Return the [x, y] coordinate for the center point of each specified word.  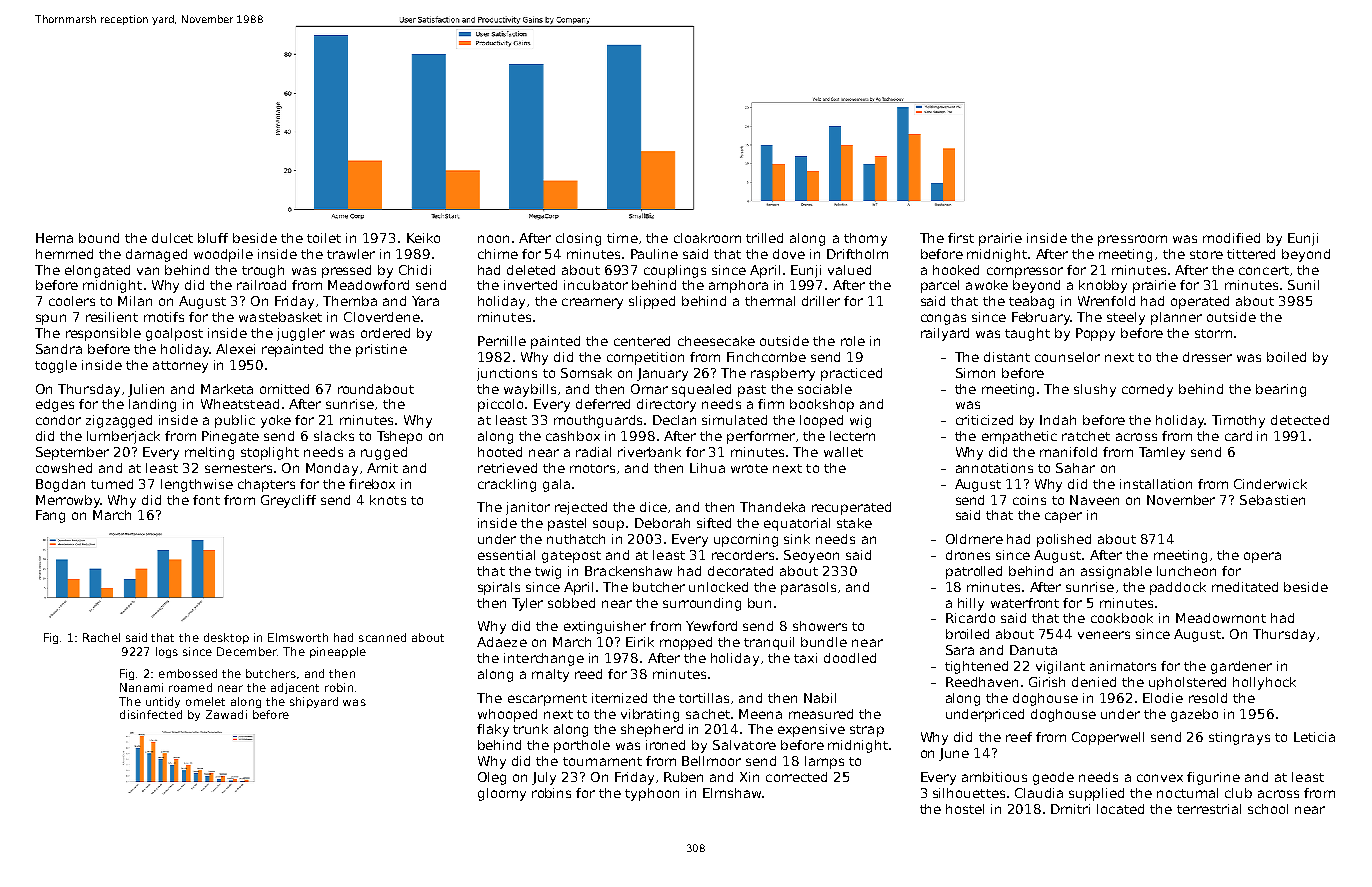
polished [1064, 540]
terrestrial [1209, 809]
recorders [743, 555]
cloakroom [707, 238]
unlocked [718, 587]
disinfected [151, 714]
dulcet [172, 238]
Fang [50, 516]
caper [1063, 517]
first [961, 238]
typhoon [652, 794]
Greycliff [288, 501]
